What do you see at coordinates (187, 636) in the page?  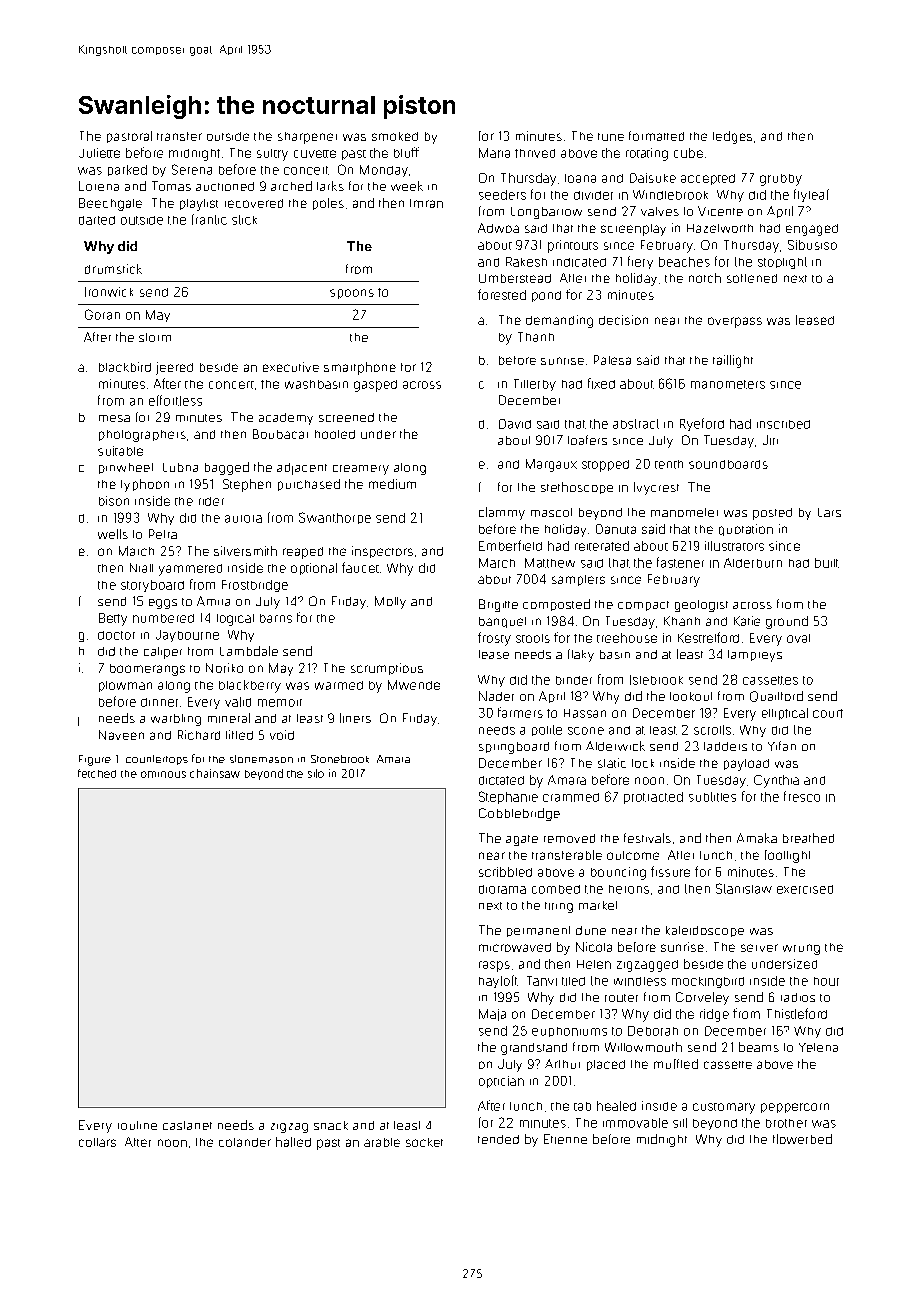 I see `Jaybourne` at bounding box center [187, 636].
